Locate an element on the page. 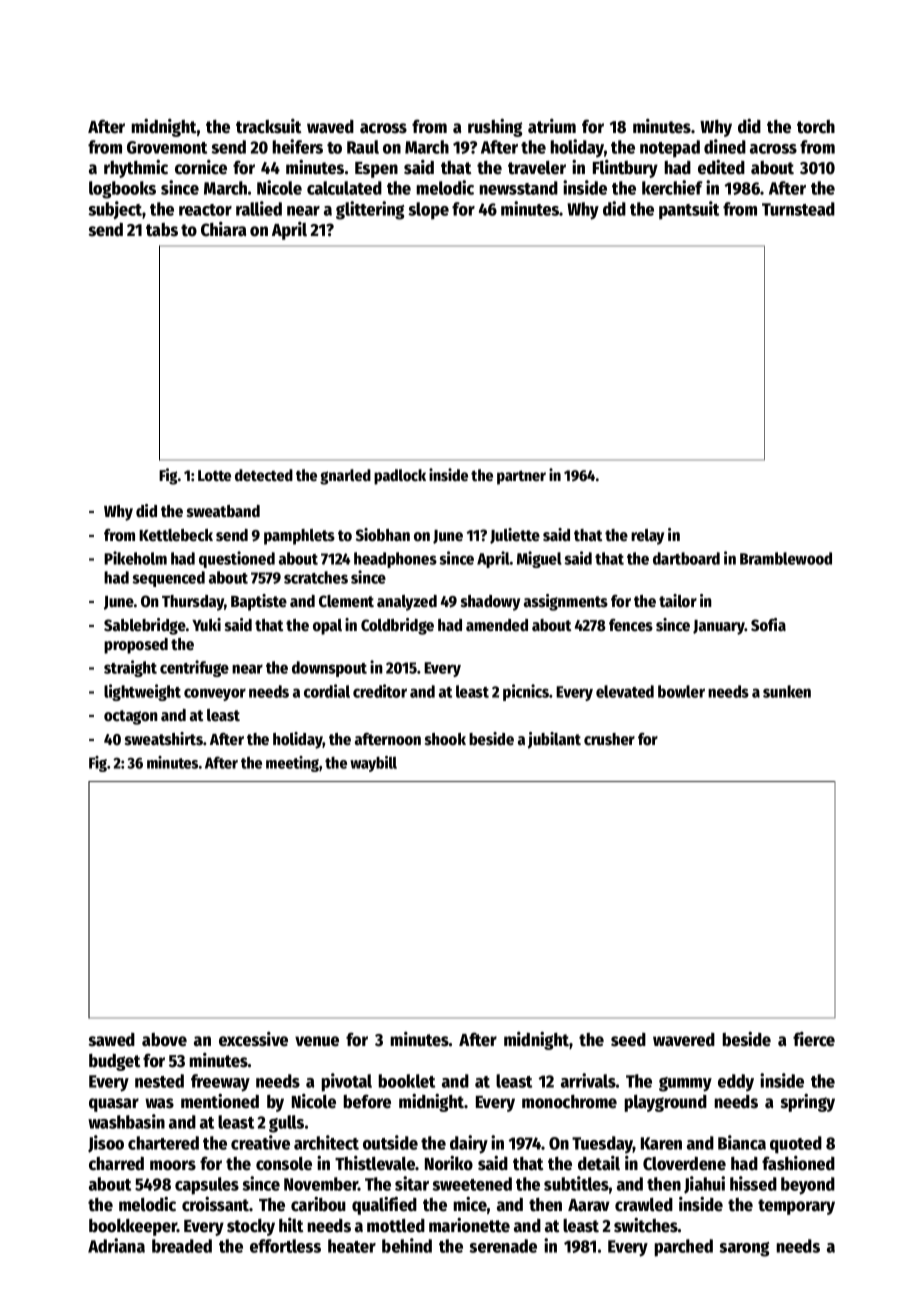  rushing is located at coordinates (495, 128).
